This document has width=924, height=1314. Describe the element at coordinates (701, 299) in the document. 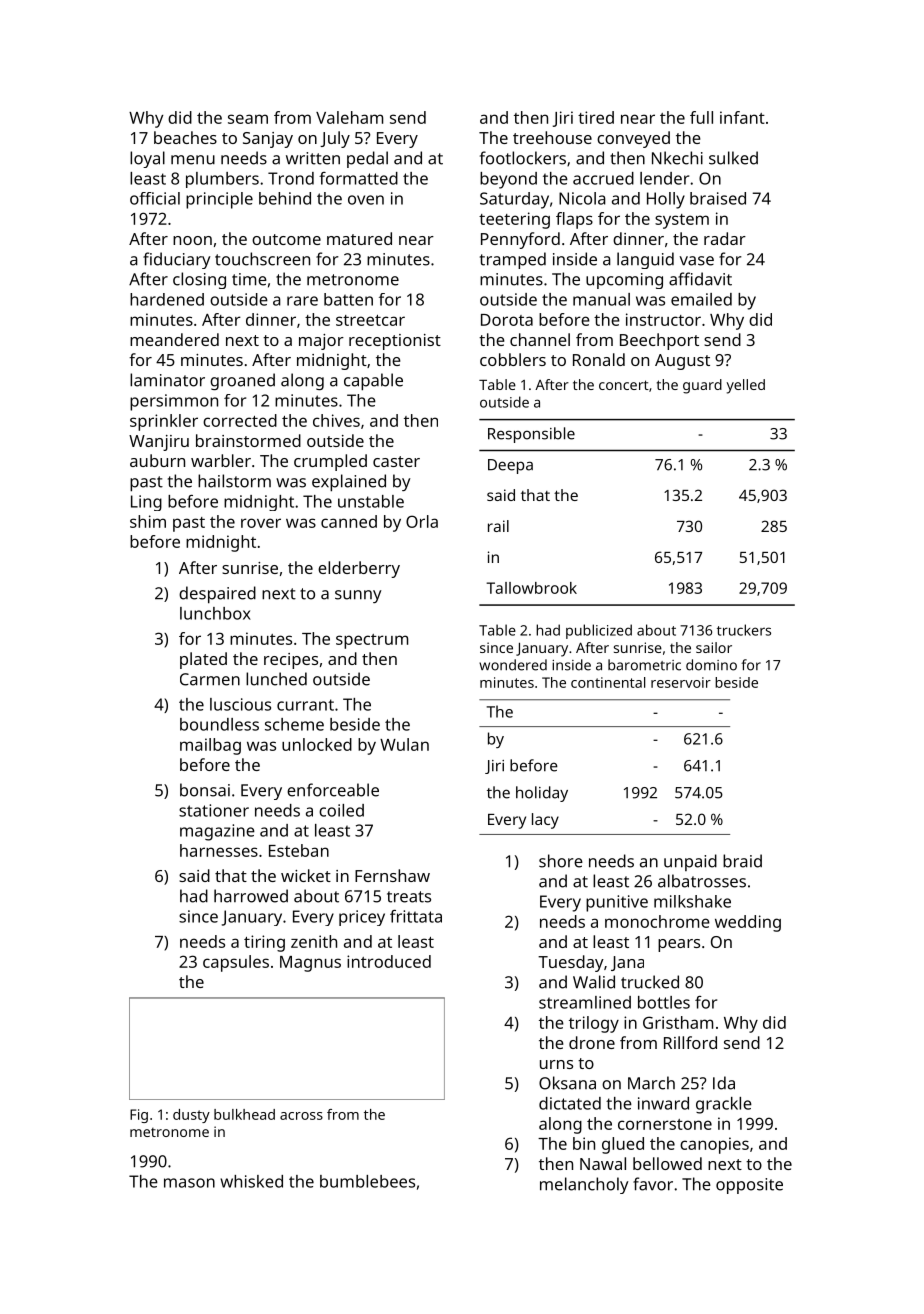

I see `emailed` at that location.
